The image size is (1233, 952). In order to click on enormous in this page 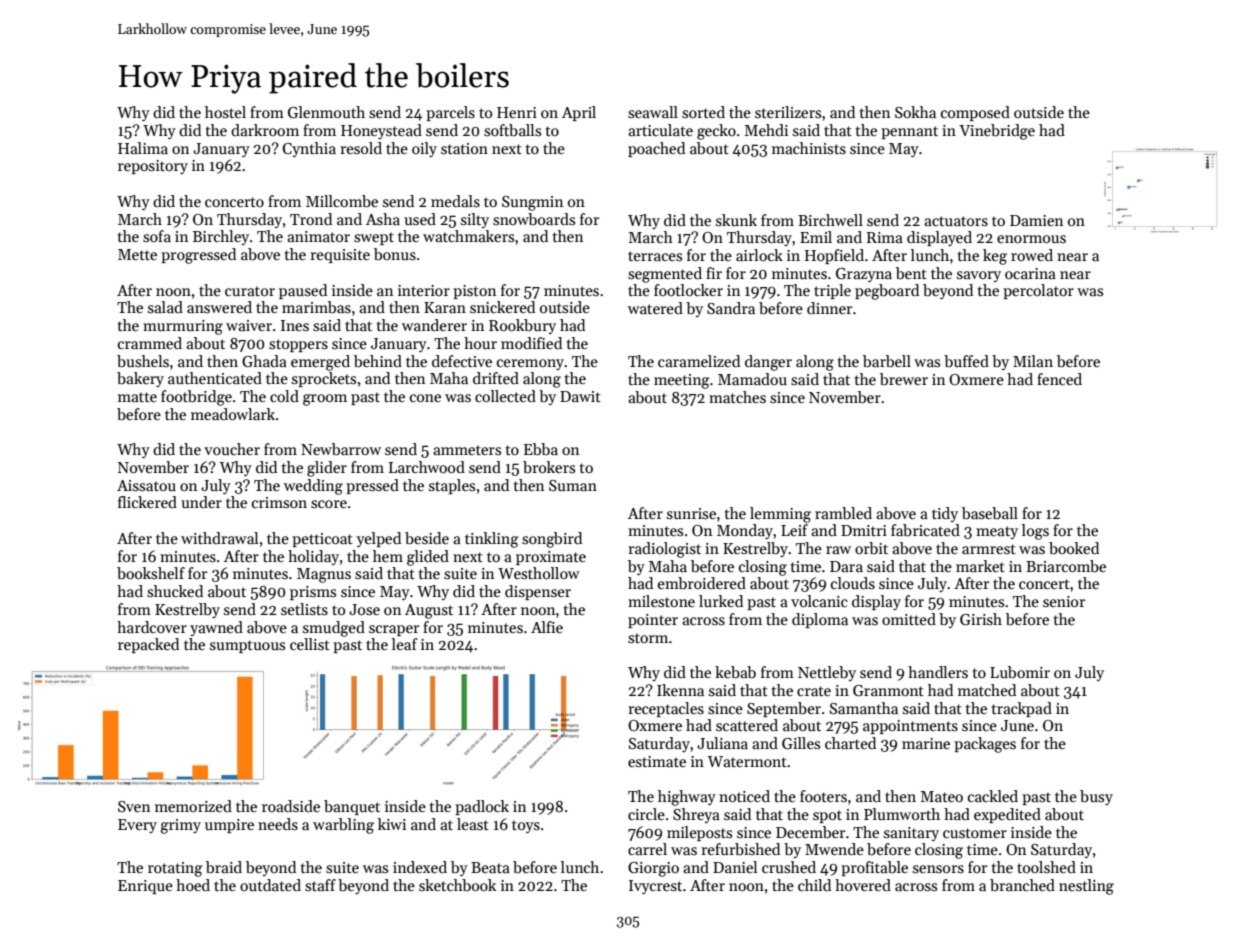, I will do `click(1031, 239)`.
